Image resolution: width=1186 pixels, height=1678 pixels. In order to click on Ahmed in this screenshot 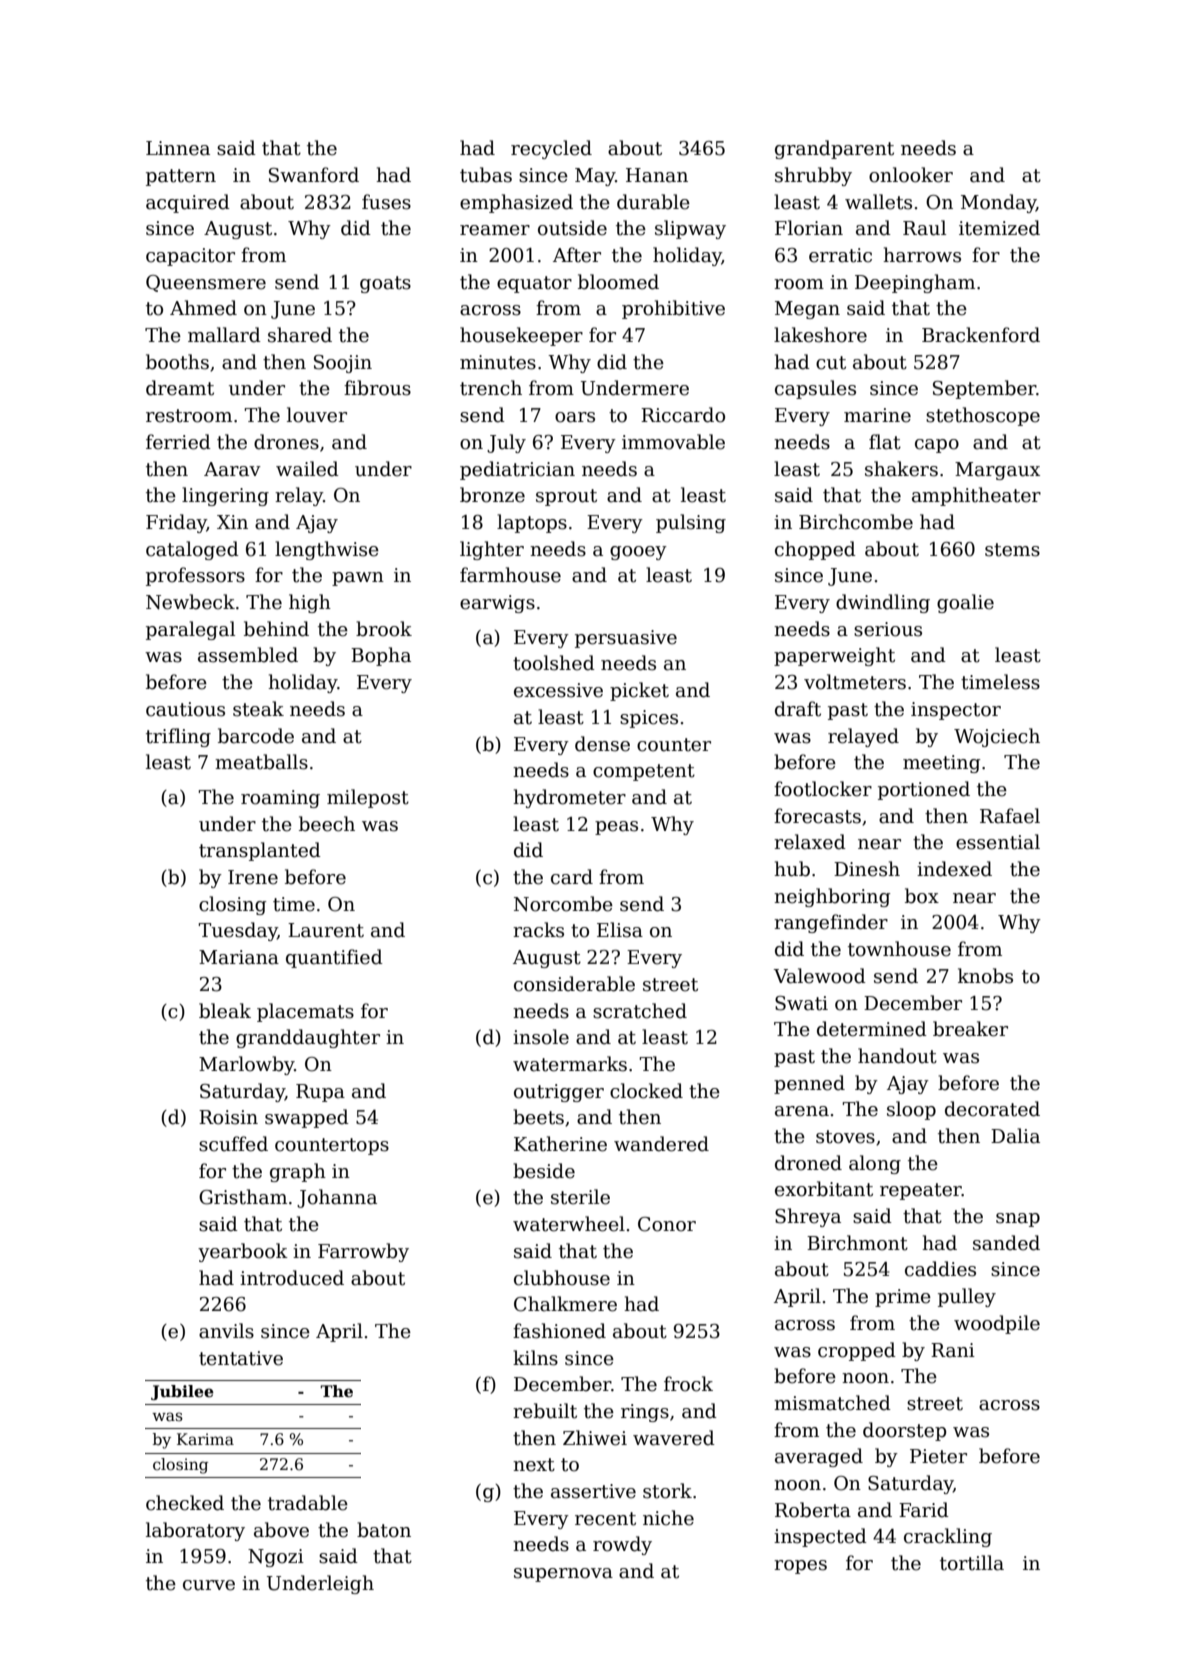, I will do `click(203, 308)`.
